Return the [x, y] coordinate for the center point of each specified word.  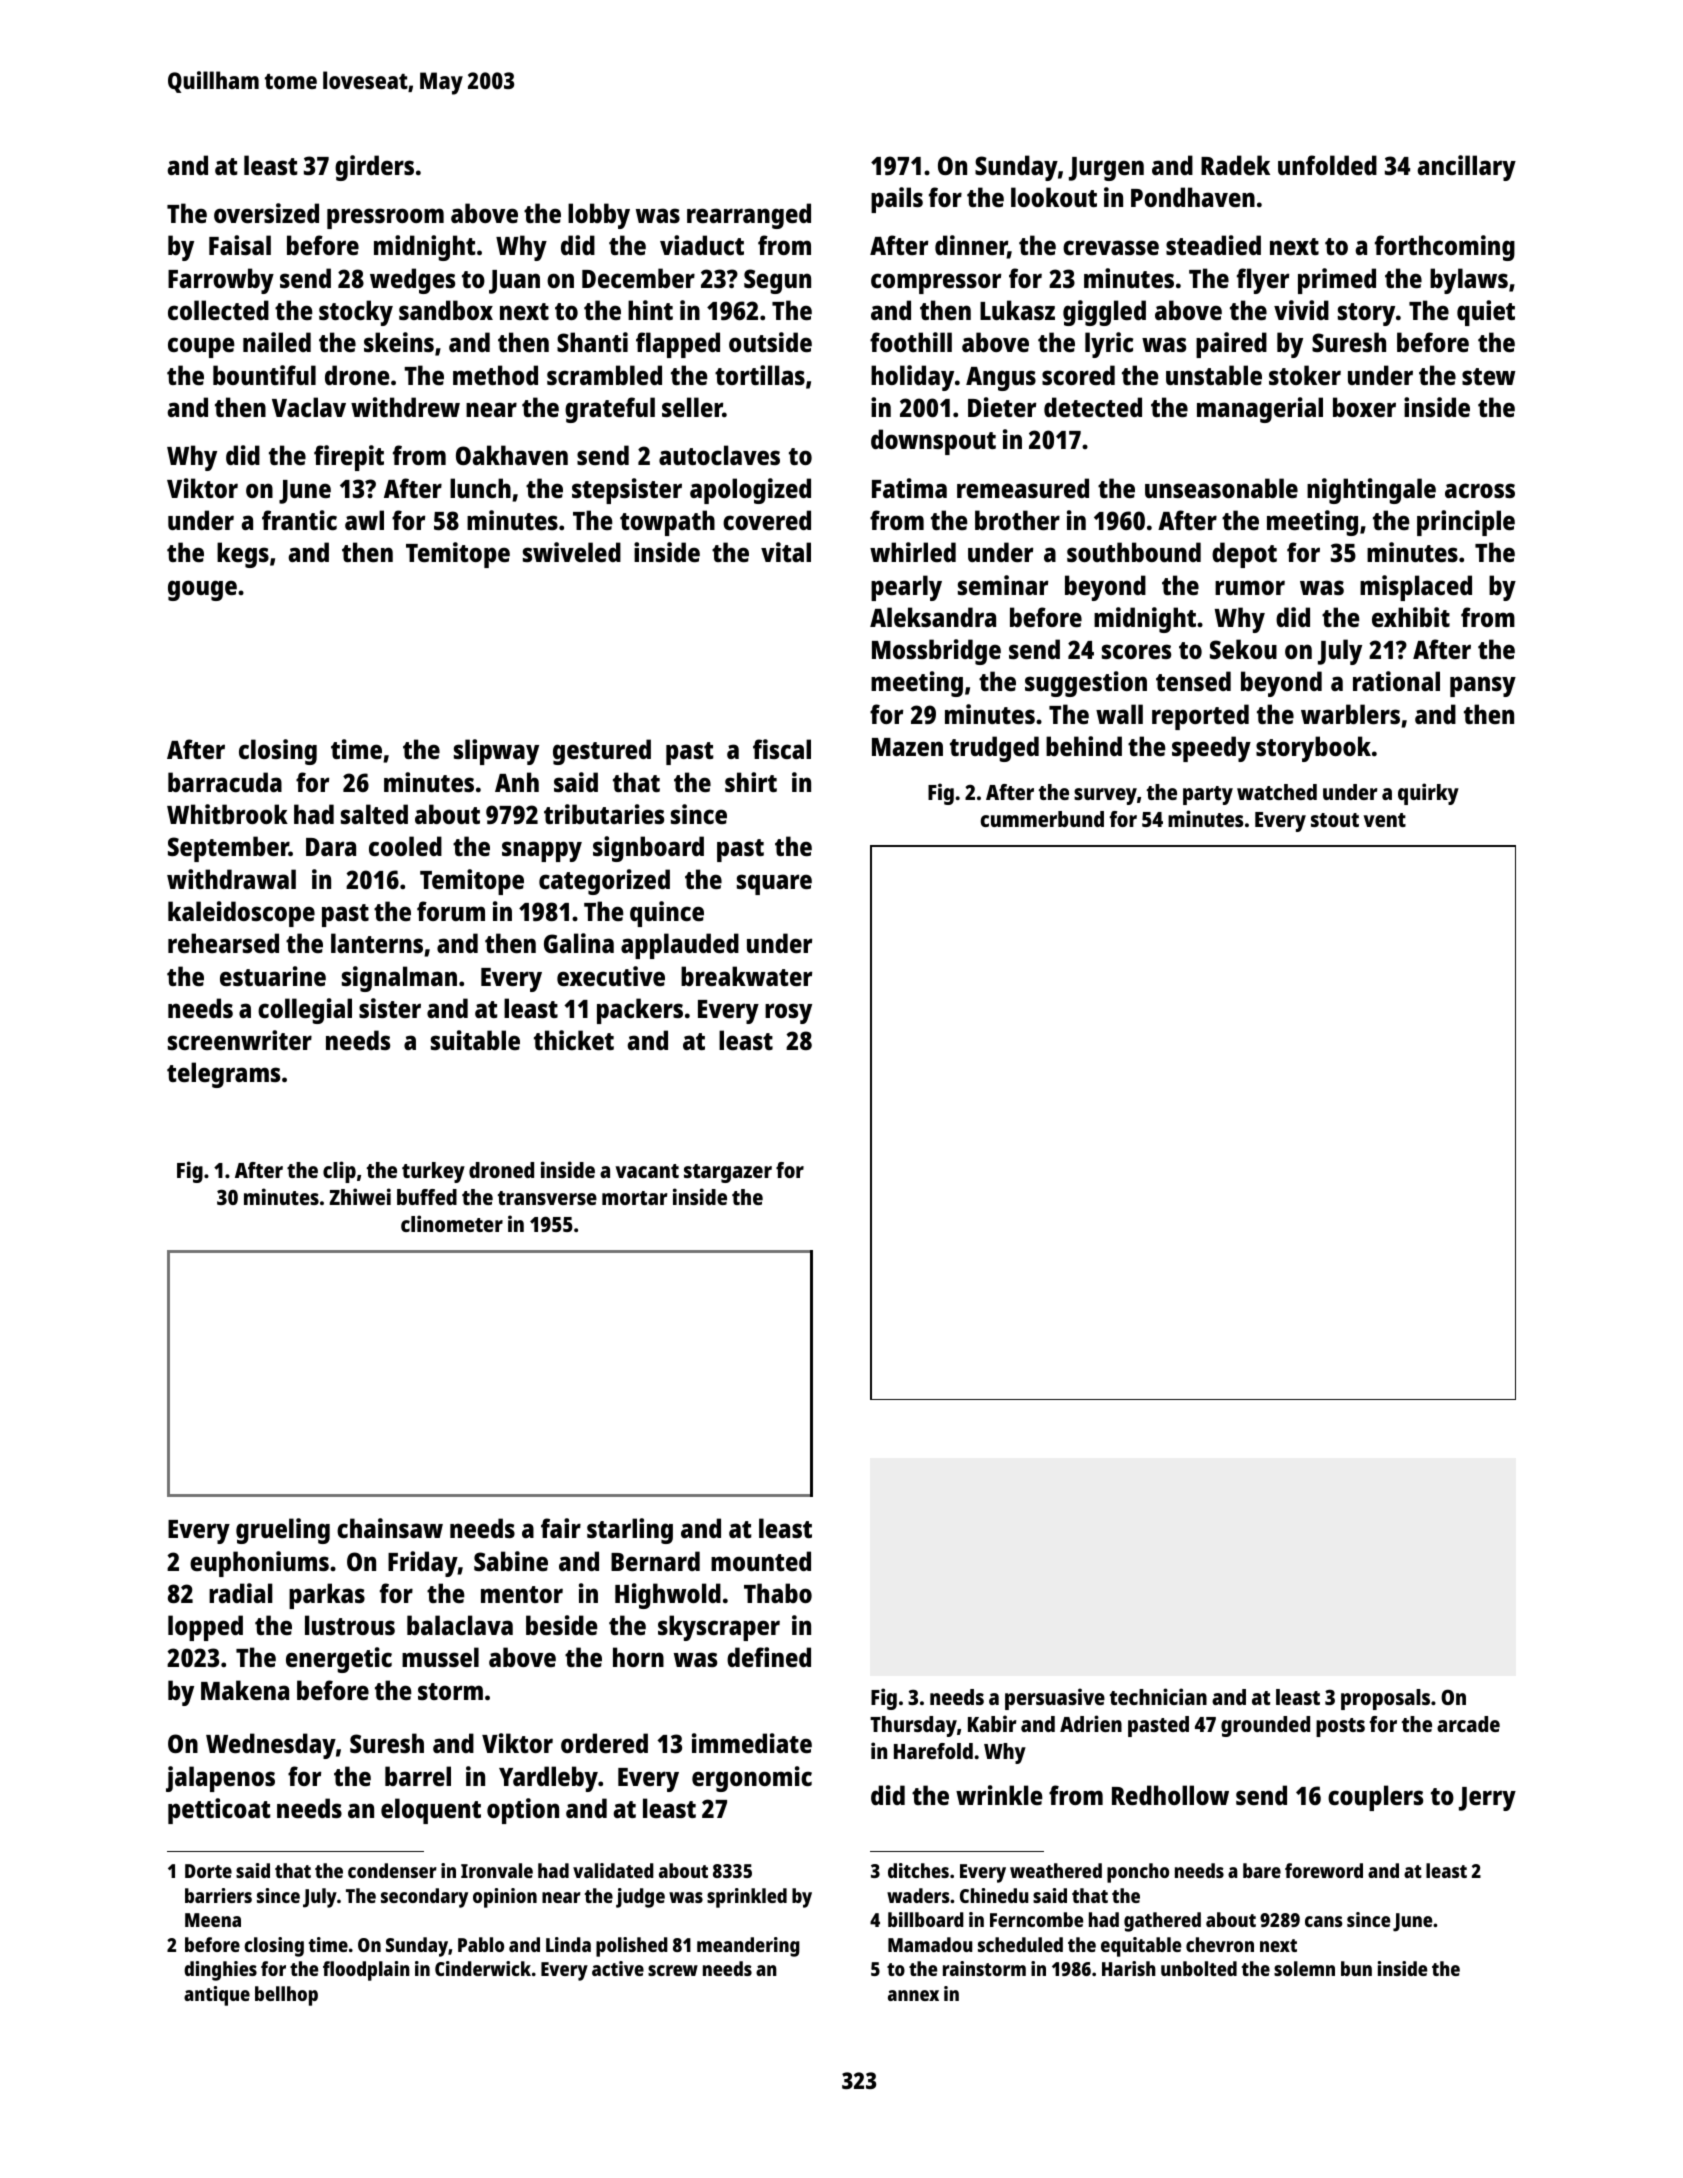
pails [897, 200]
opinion [505, 1898]
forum [451, 911]
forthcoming [1445, 248]
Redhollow [1170, 1795]
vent [1384, 820]
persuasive [1055, 1699]
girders [374, 168]
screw [673, 1970]
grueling [283, 1531]
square [774, 884]
